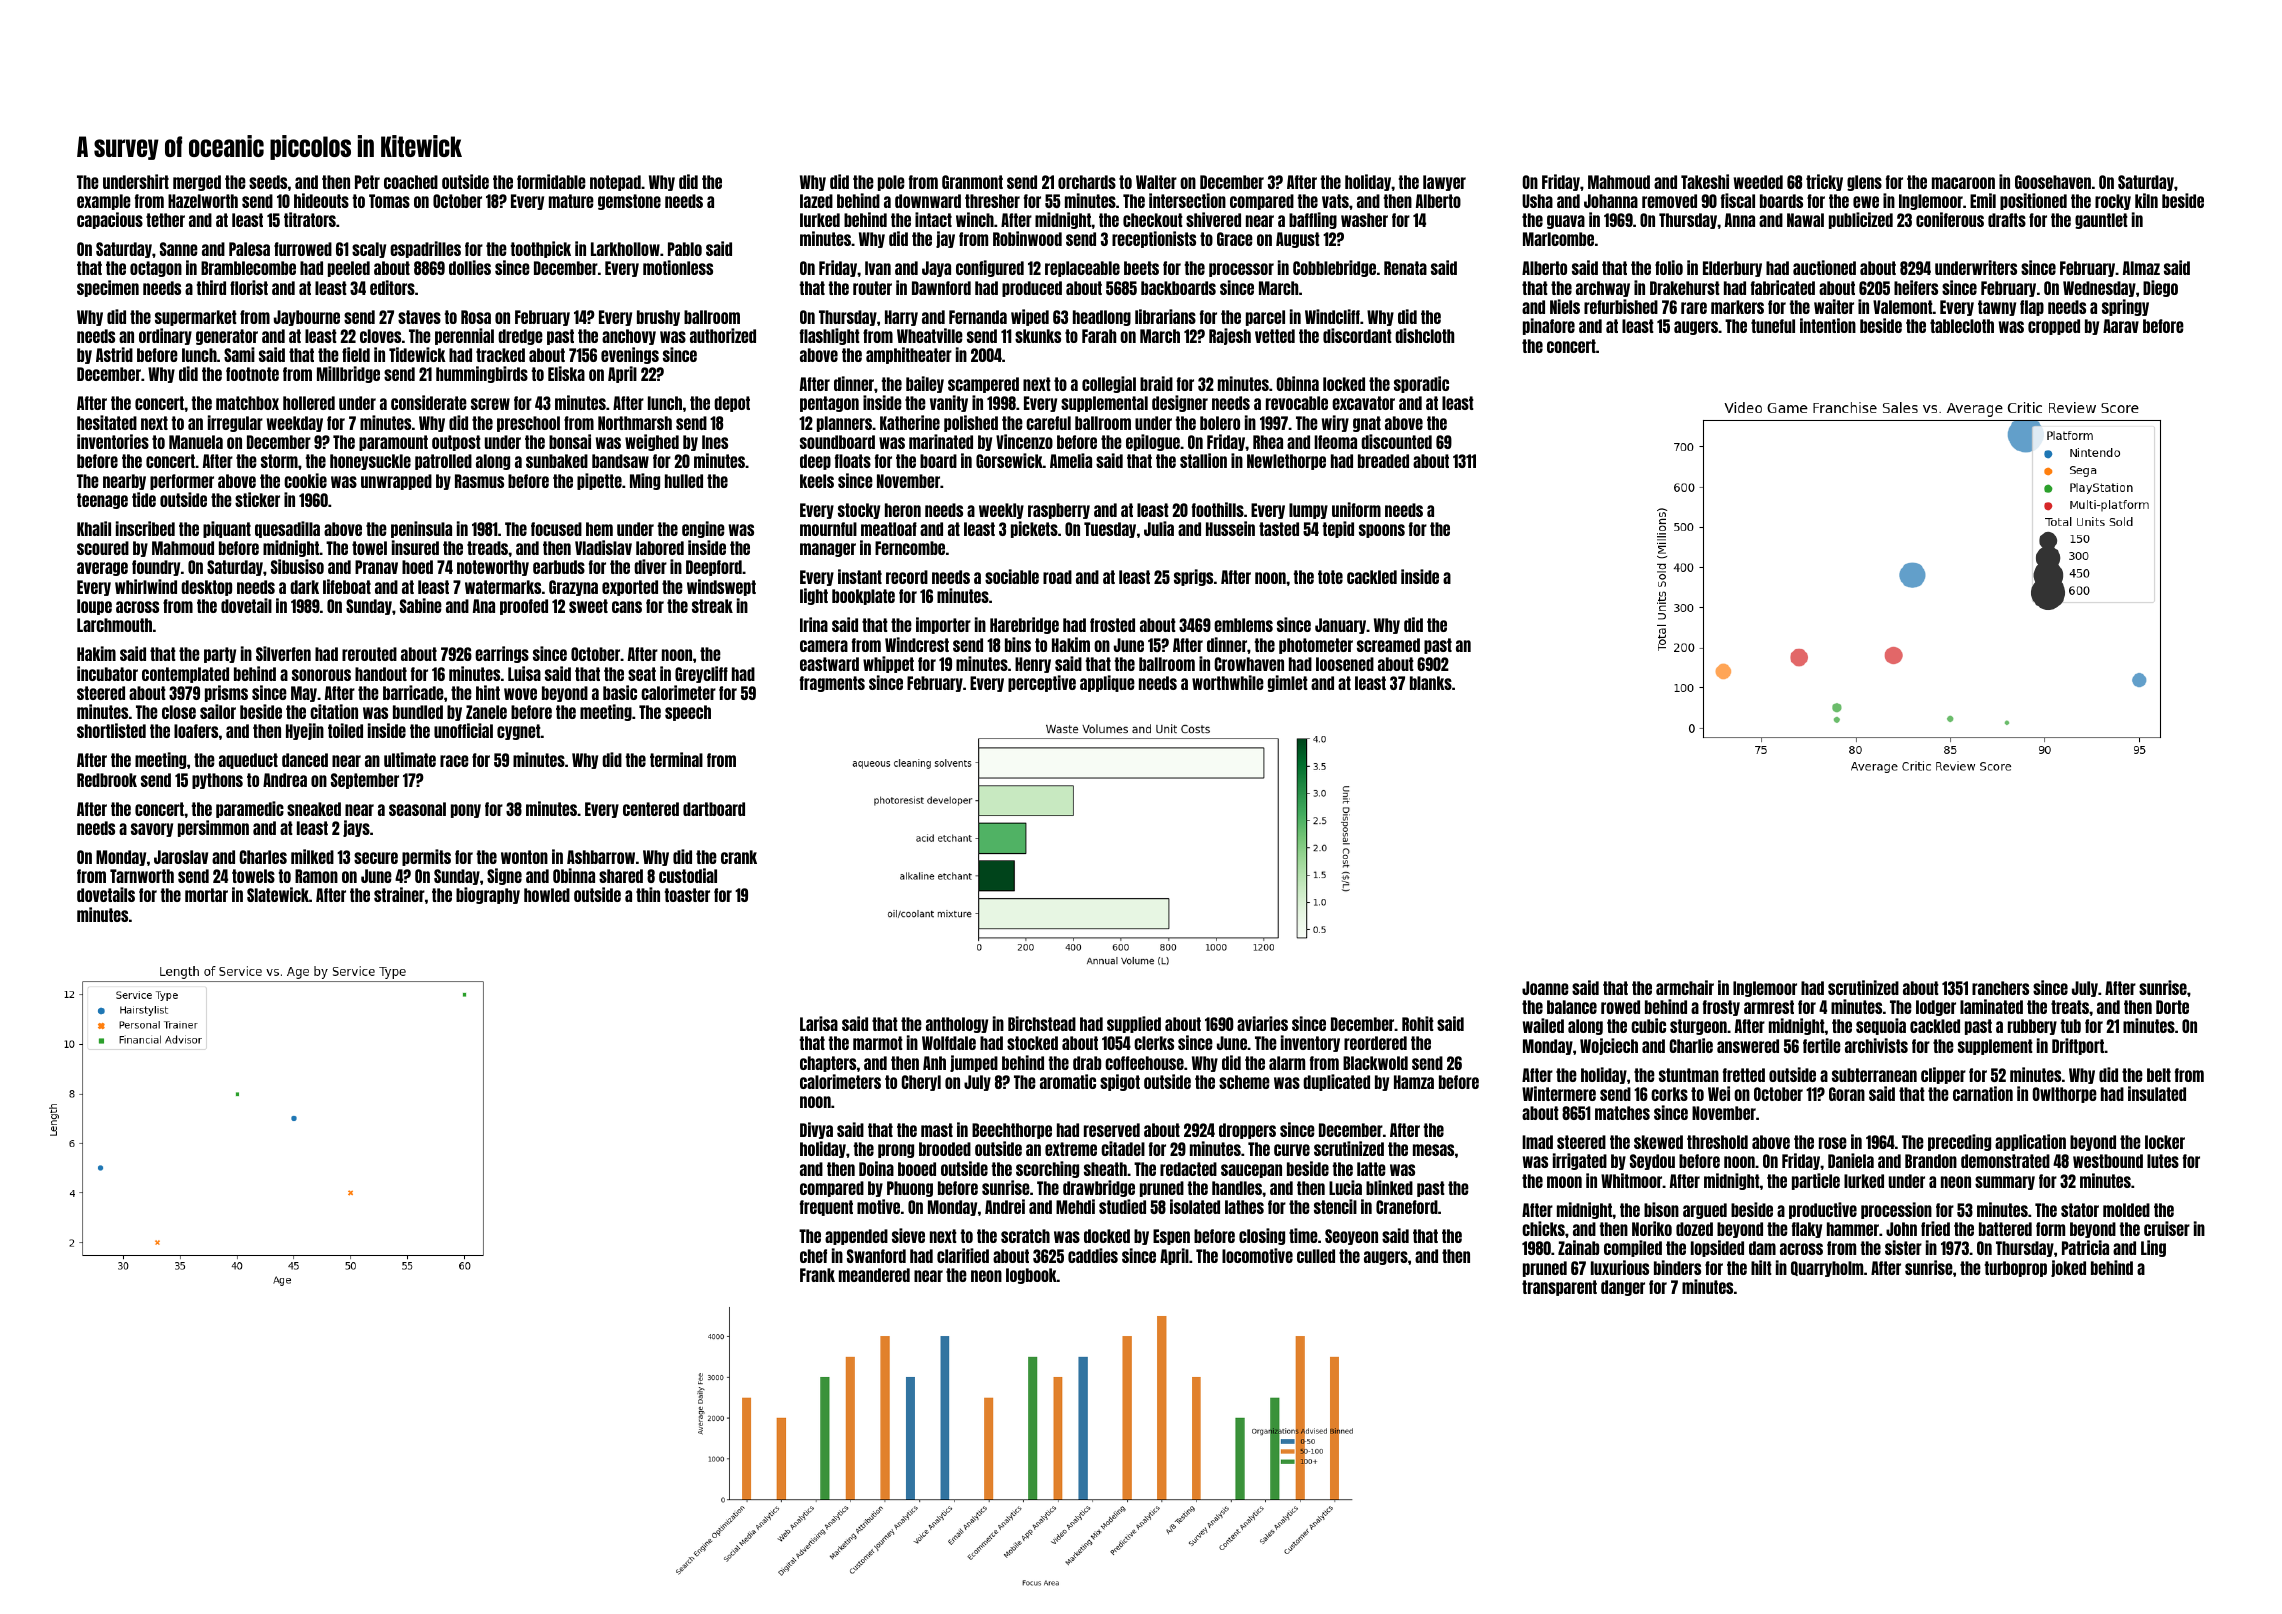 The height and width of the page is (1614, 2282). What do you see at coordinates (1112, 625) in the page?
I see `frosted` at bounding box center [1112, 625].
